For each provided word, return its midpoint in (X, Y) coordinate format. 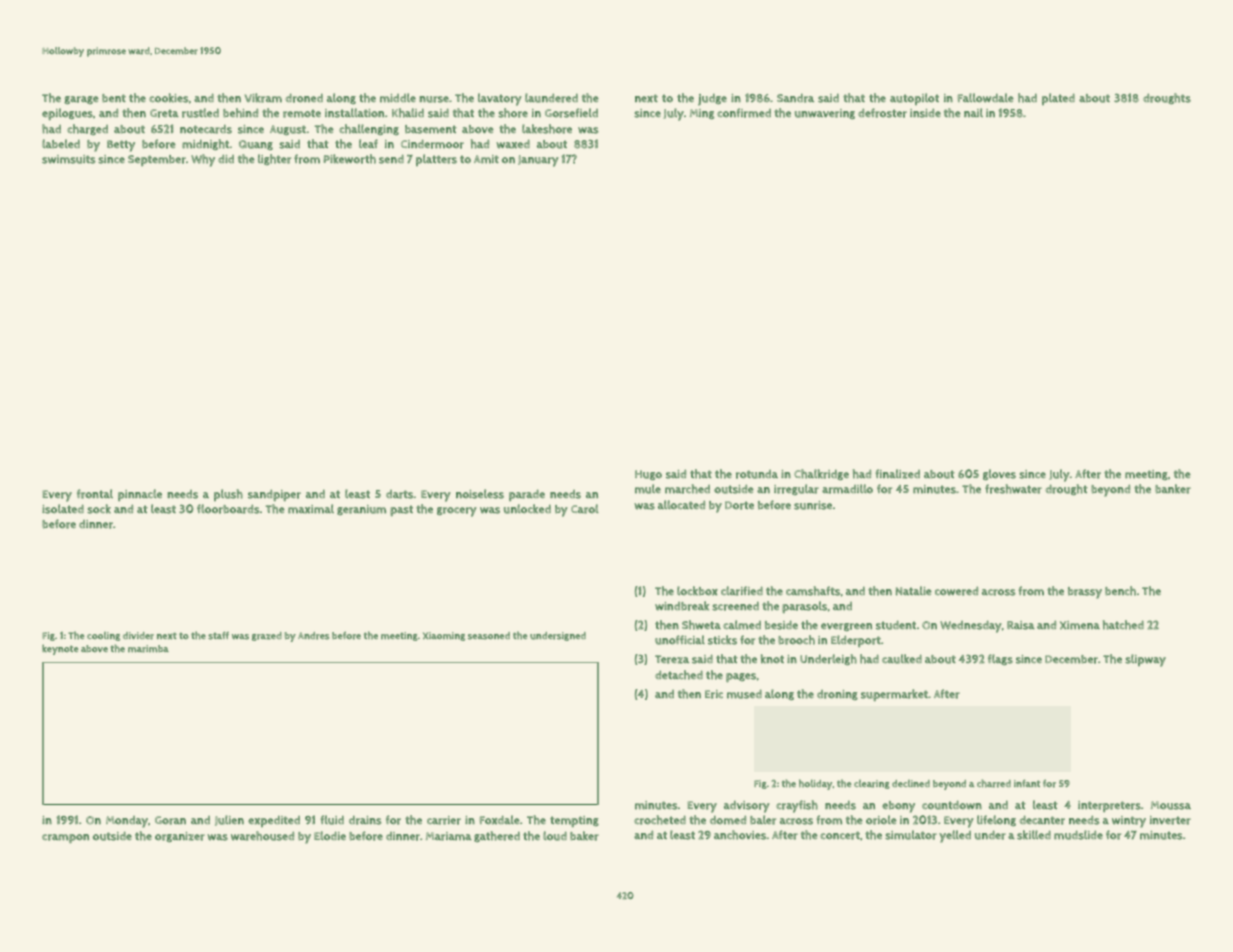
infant (1027, 783)
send (391, 159)
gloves (999, 474)
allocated (681, 505)
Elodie (330, 836)
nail (973, 112)
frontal (95, 494)
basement (431, 129)
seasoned (489, 636)
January (538, 161)
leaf (368, 143)
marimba (148, 649)
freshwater (1013, 489)
